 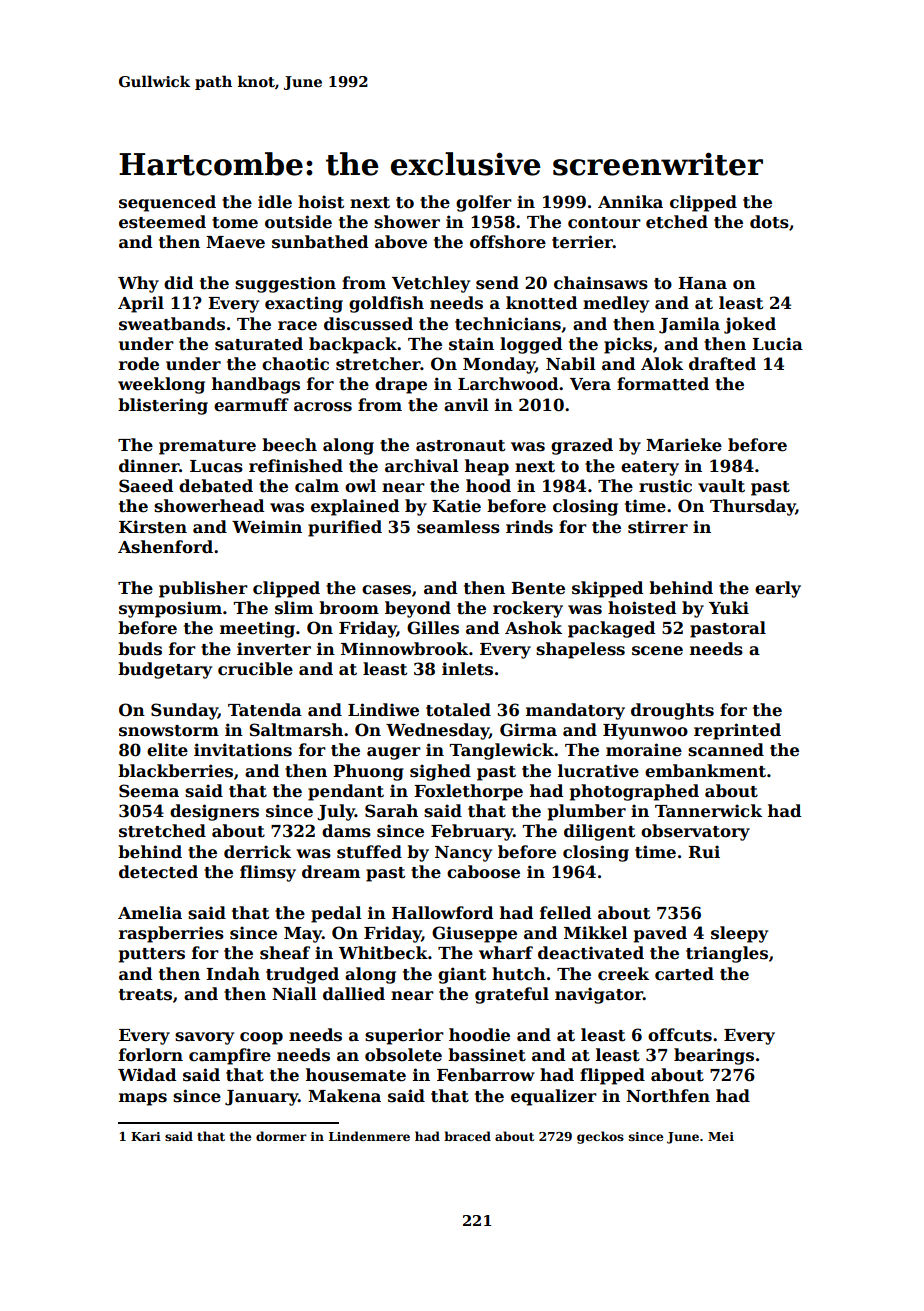 I want to click on reprinted, so click(x=737, y=731).
